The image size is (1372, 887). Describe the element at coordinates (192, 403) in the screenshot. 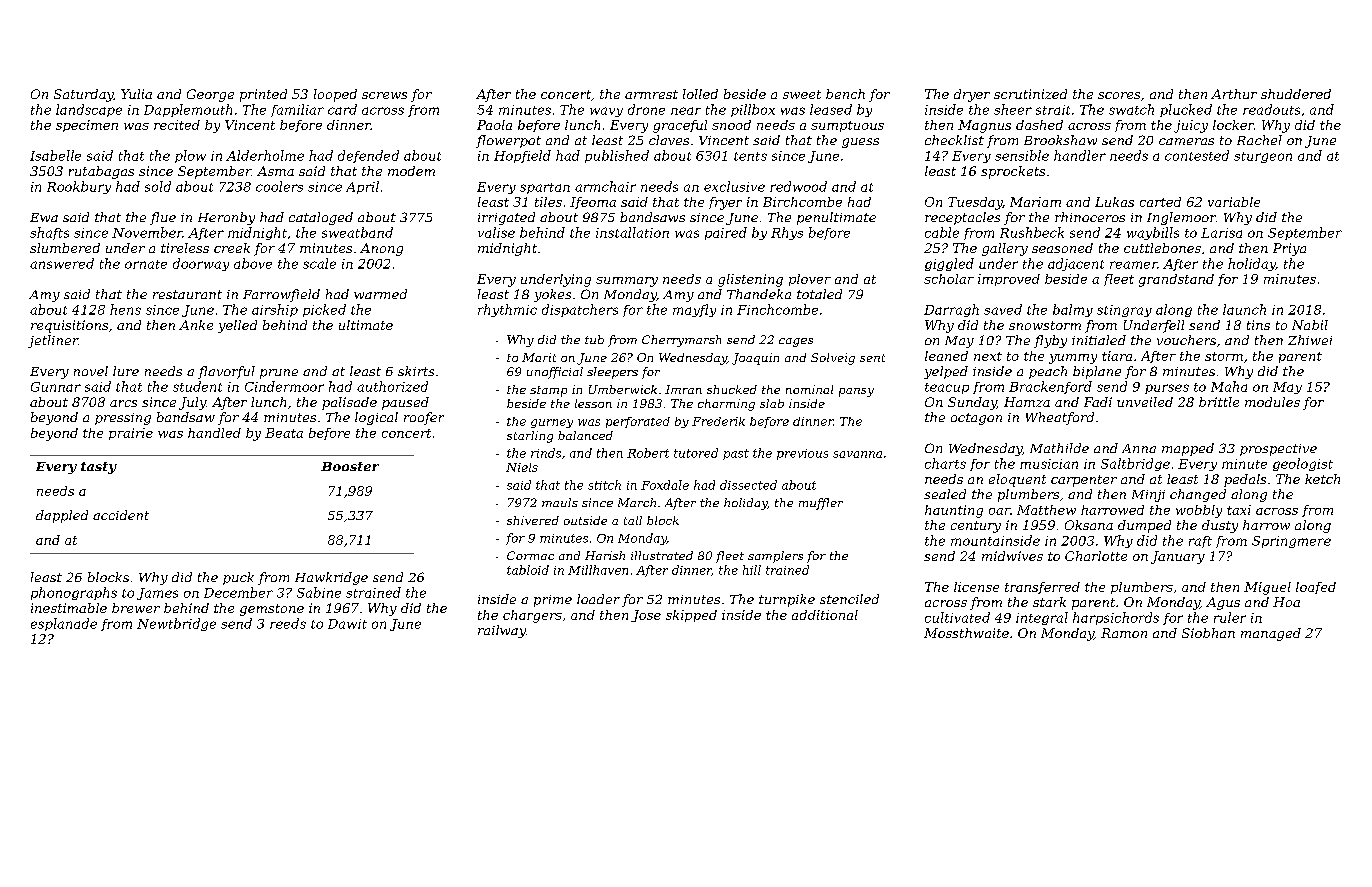

I see `July` at that location.
